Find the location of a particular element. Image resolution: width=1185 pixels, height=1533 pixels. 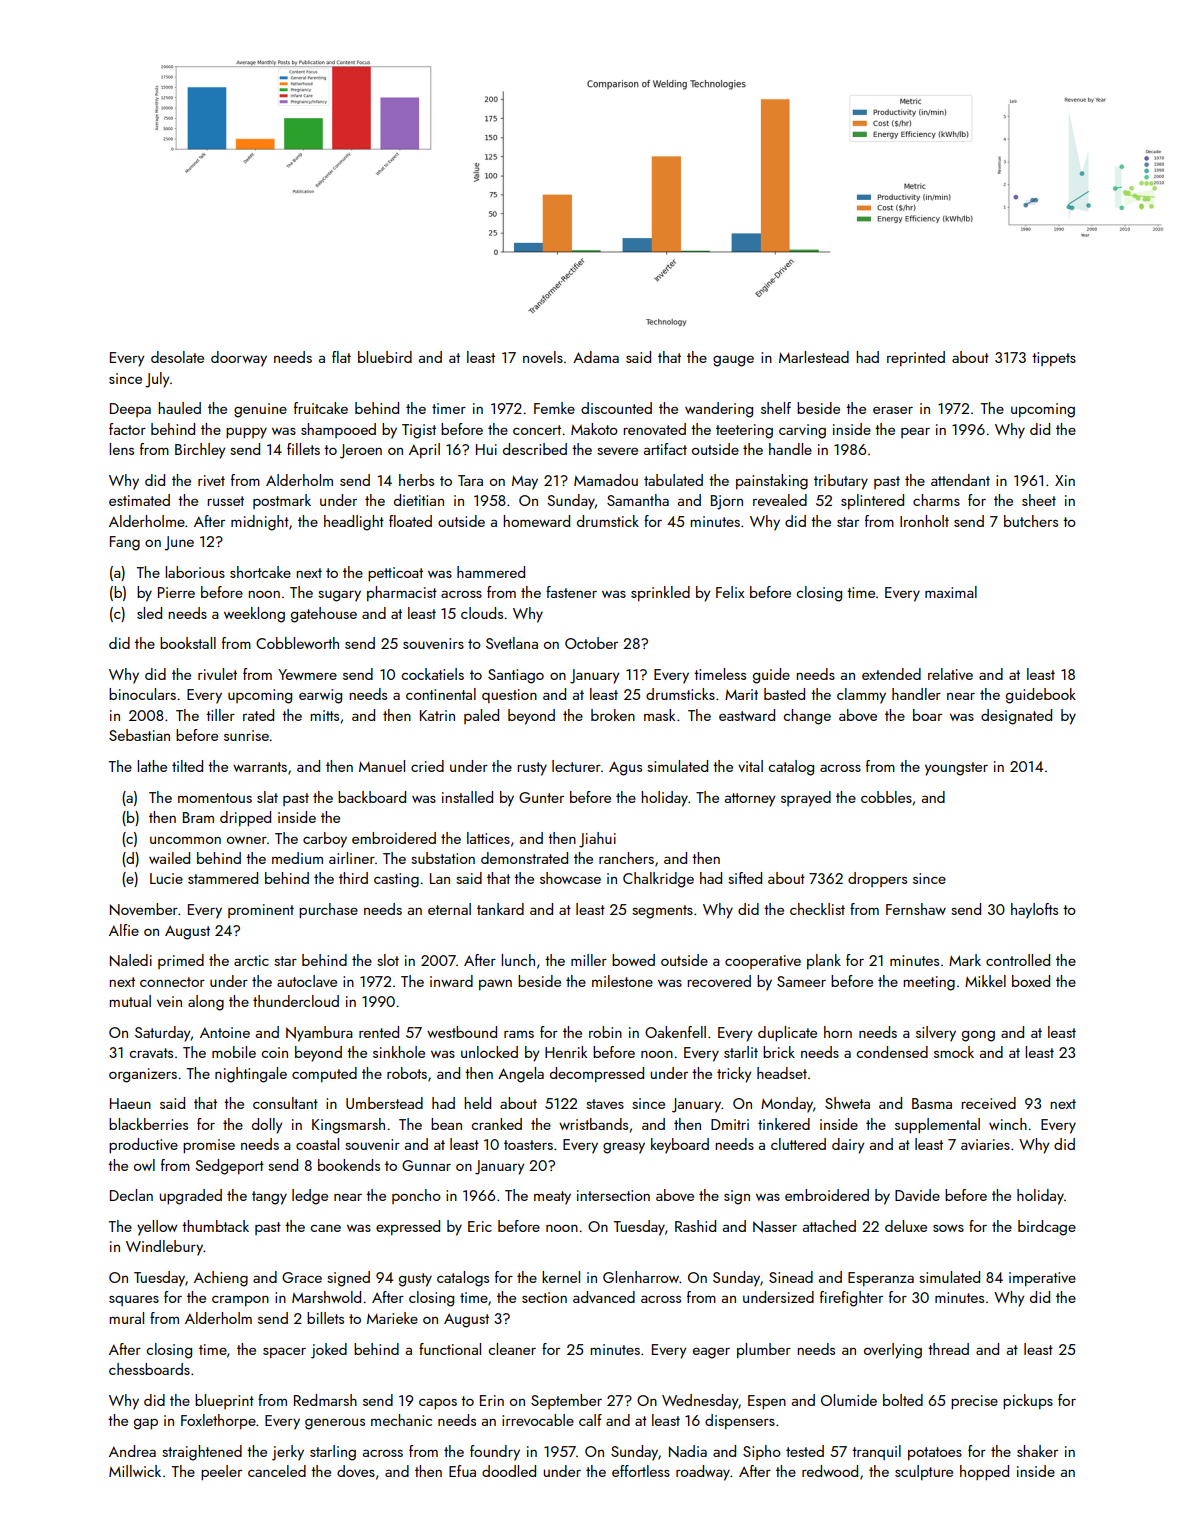

discounted is located at coordinates (616, 408).
